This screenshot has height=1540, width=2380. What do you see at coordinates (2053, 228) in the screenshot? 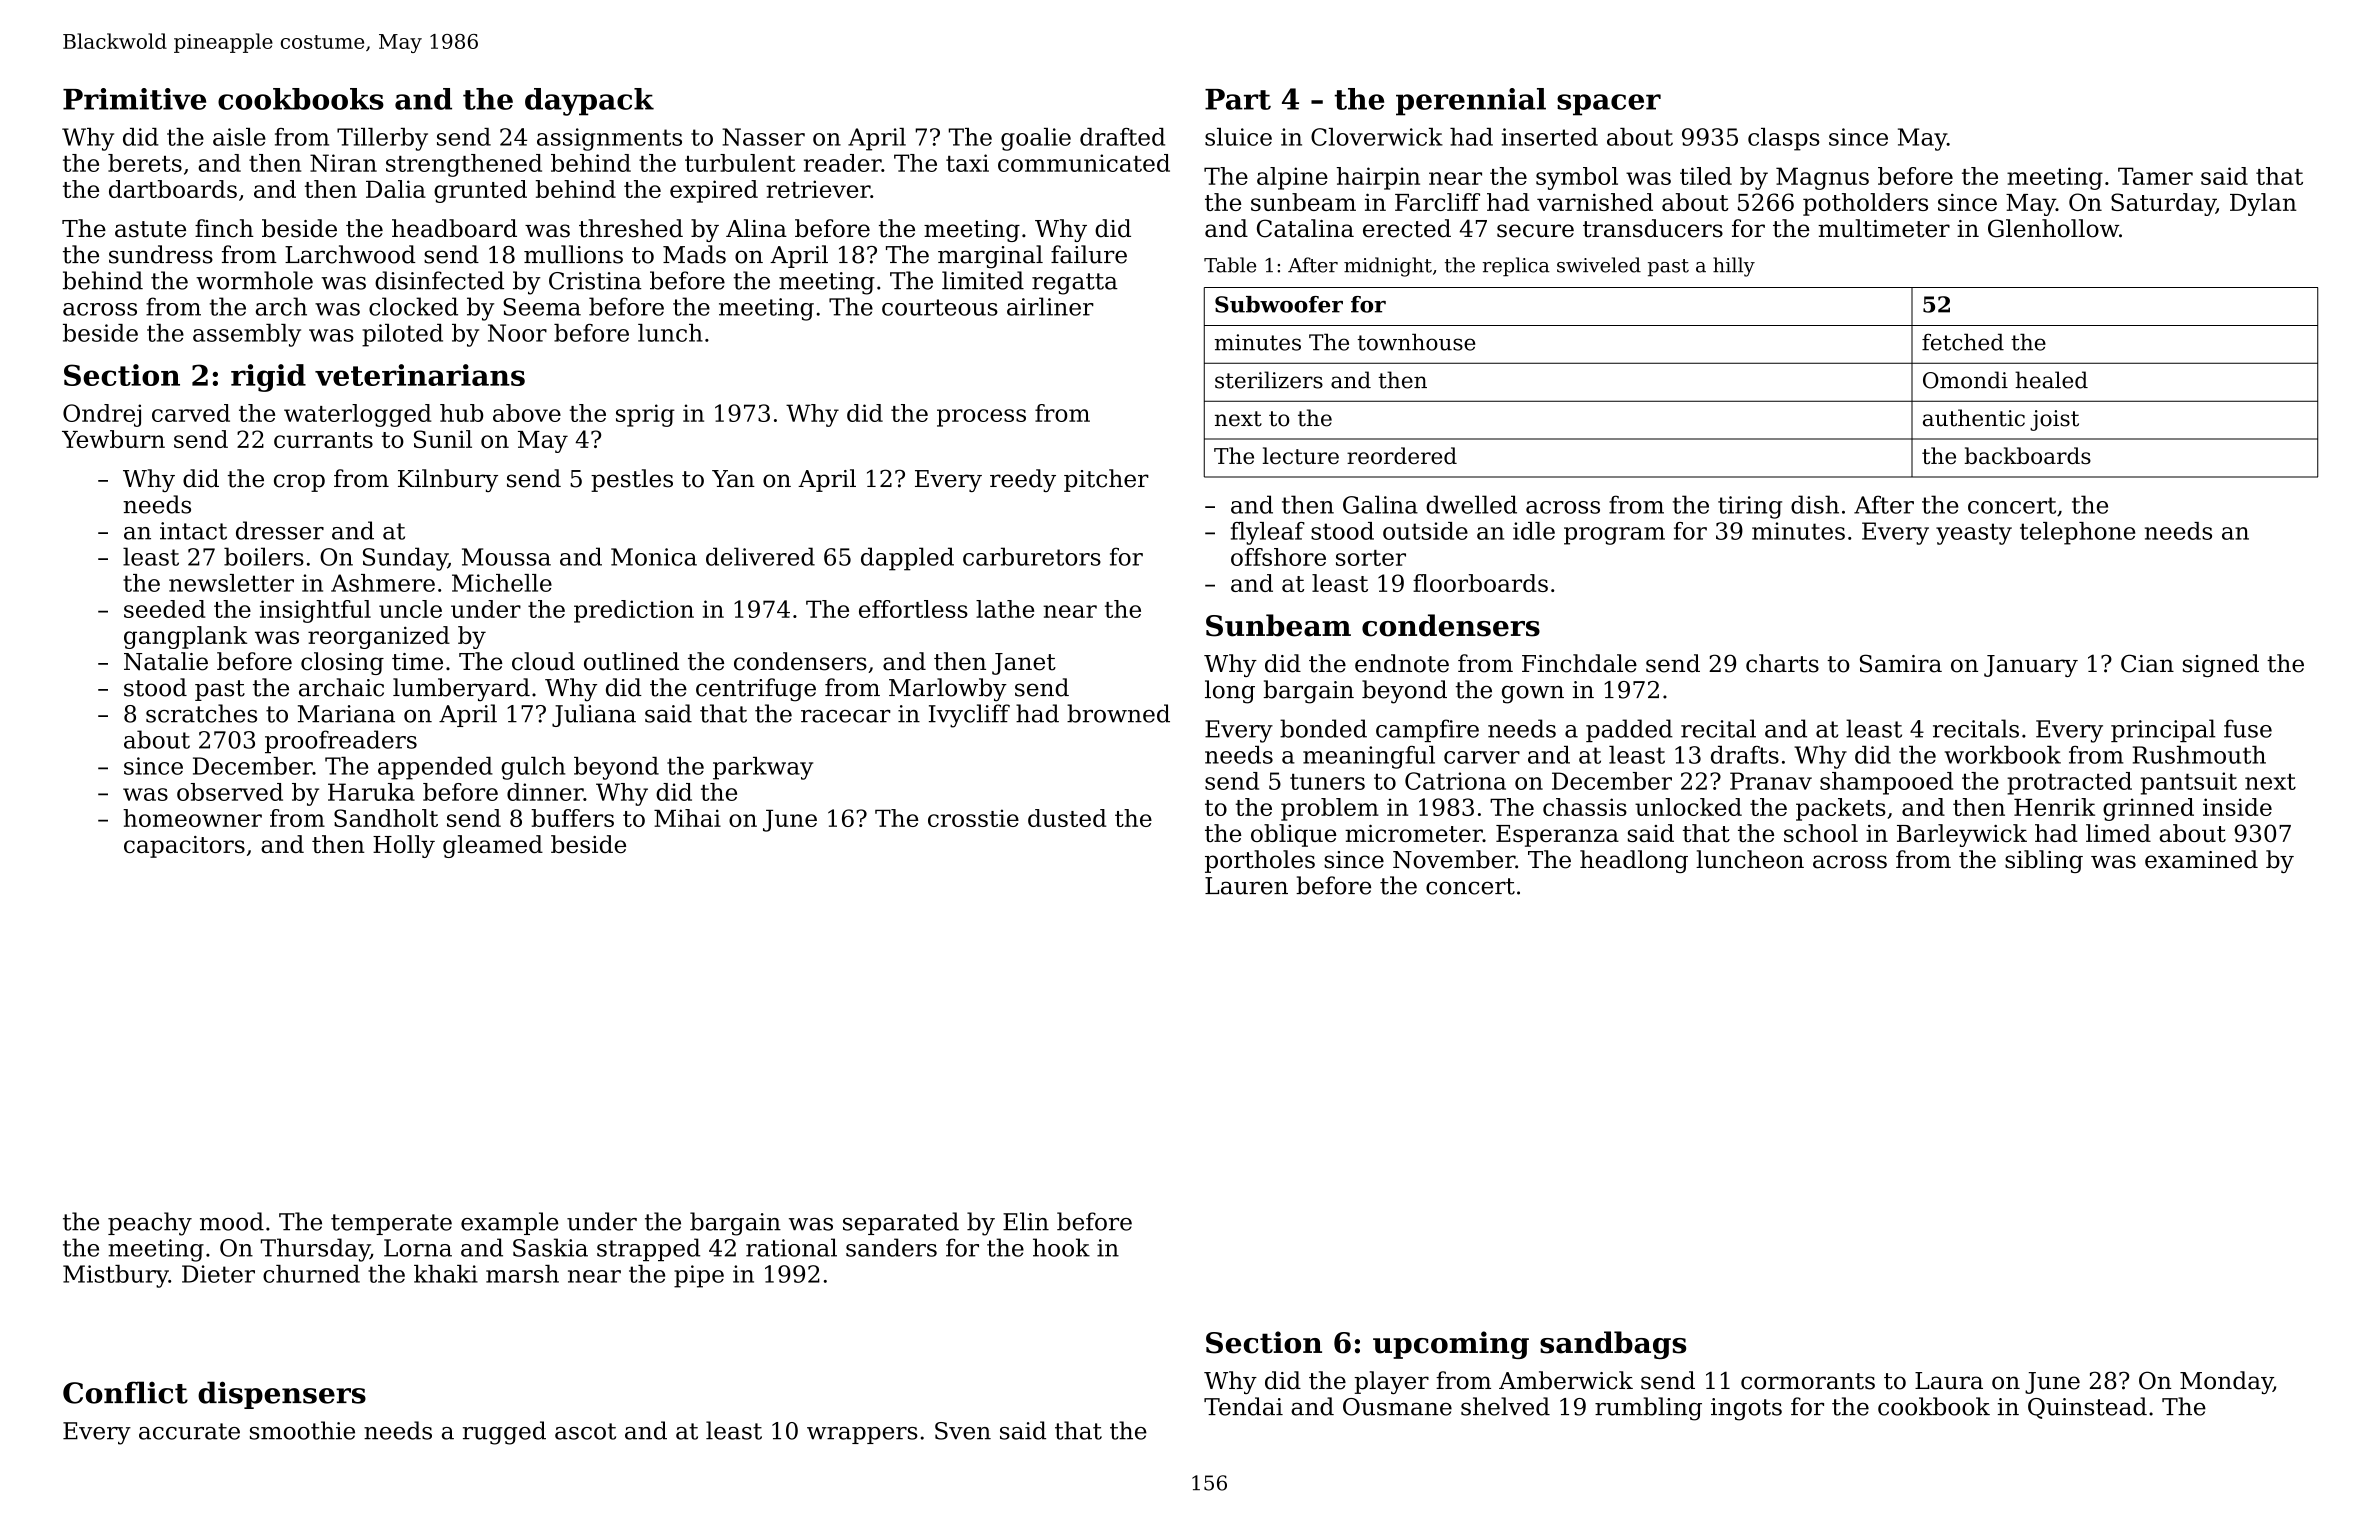
I see `Glenhollow` at bounding box center [2053, 228].
